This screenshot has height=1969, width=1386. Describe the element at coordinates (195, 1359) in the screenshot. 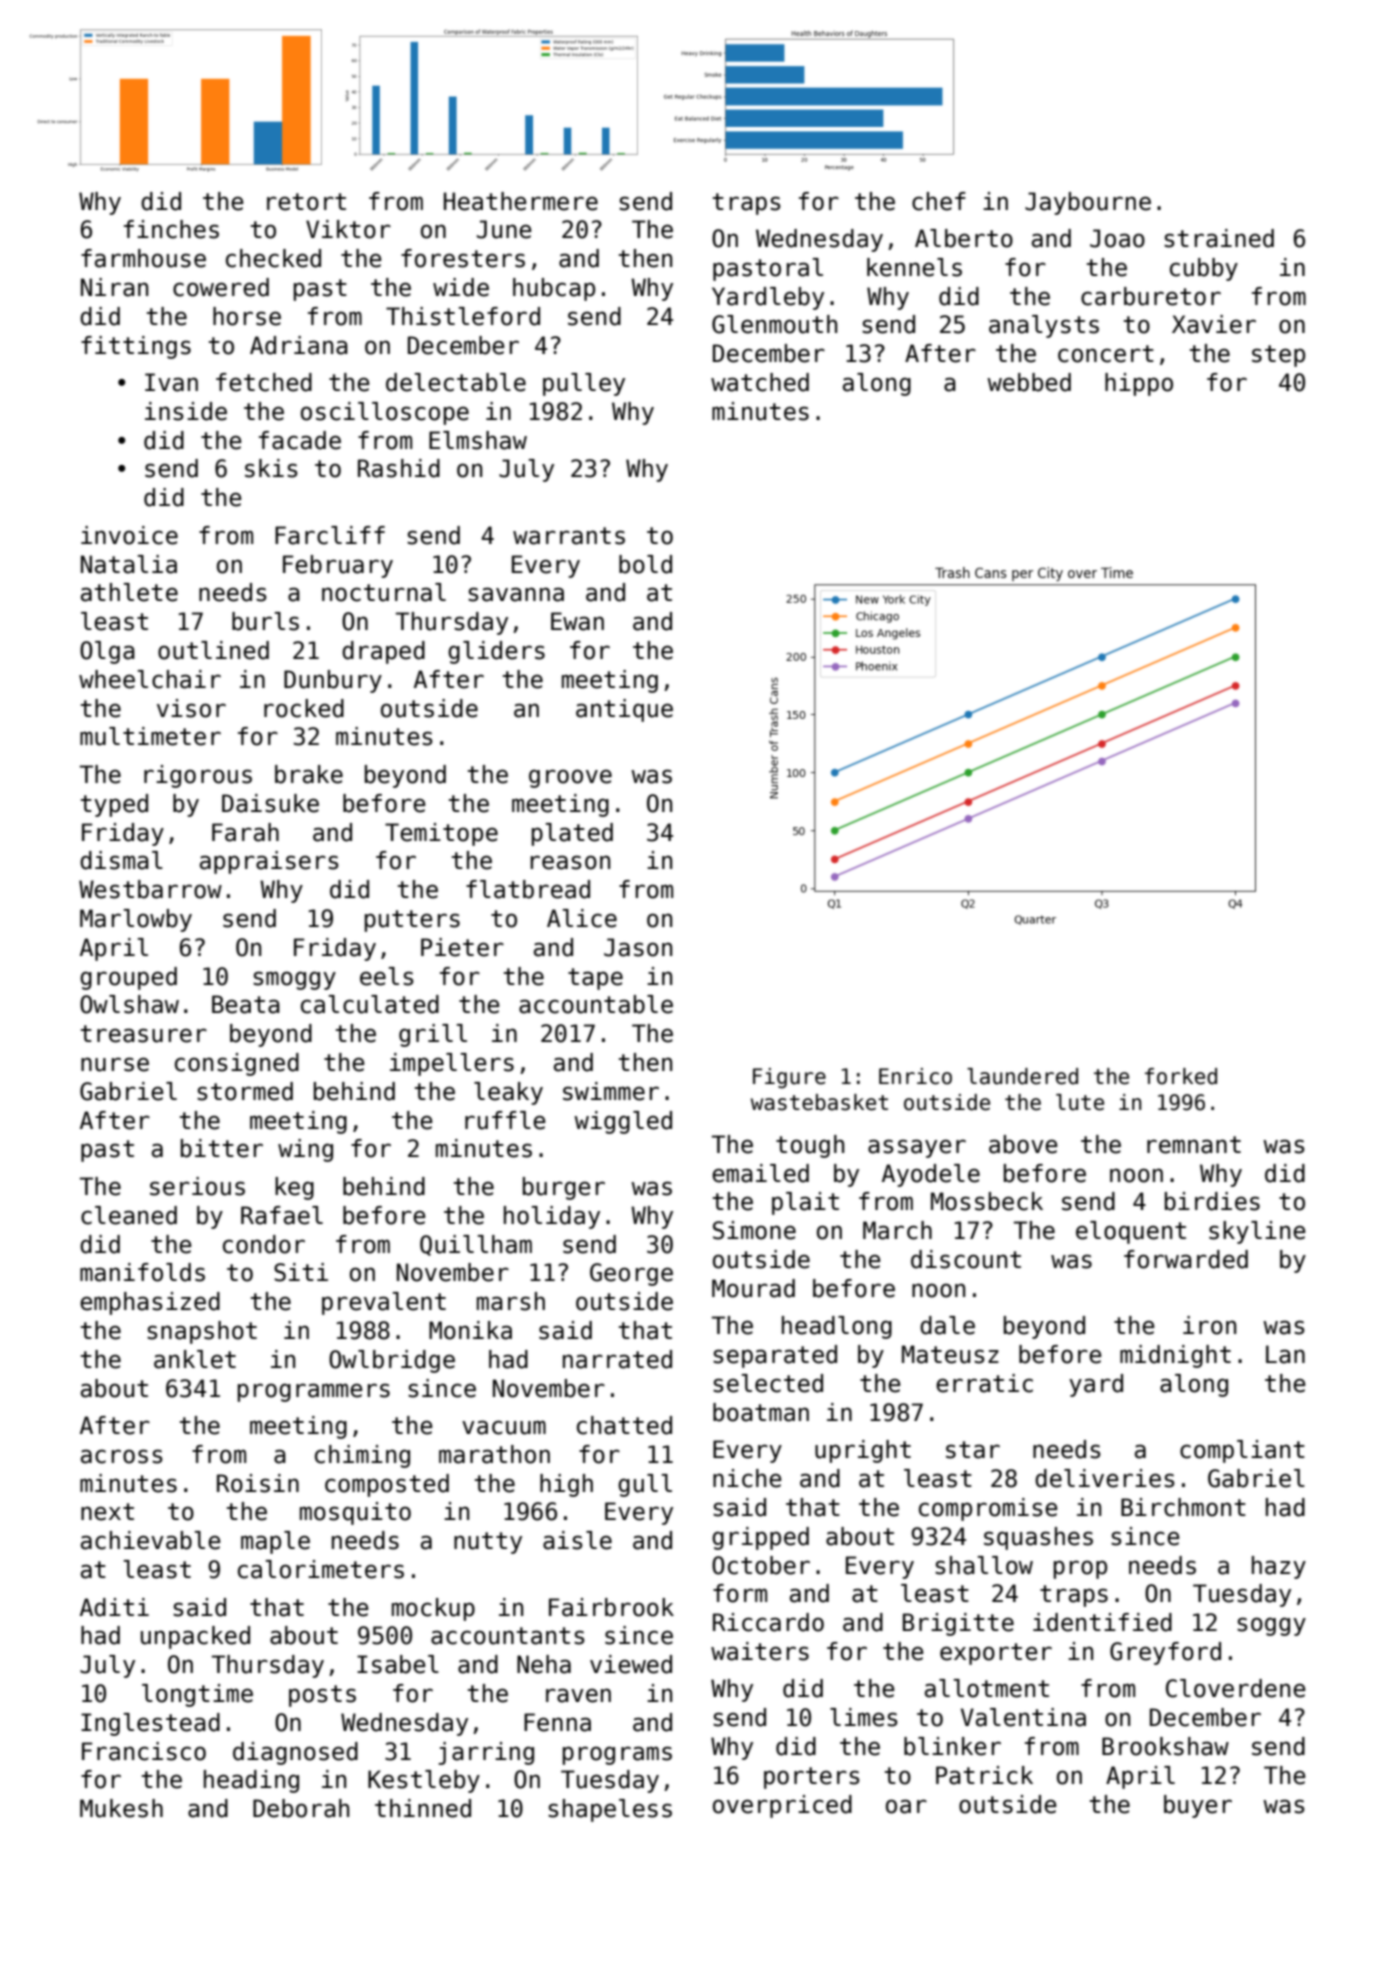

I see `anklet` at that location.
